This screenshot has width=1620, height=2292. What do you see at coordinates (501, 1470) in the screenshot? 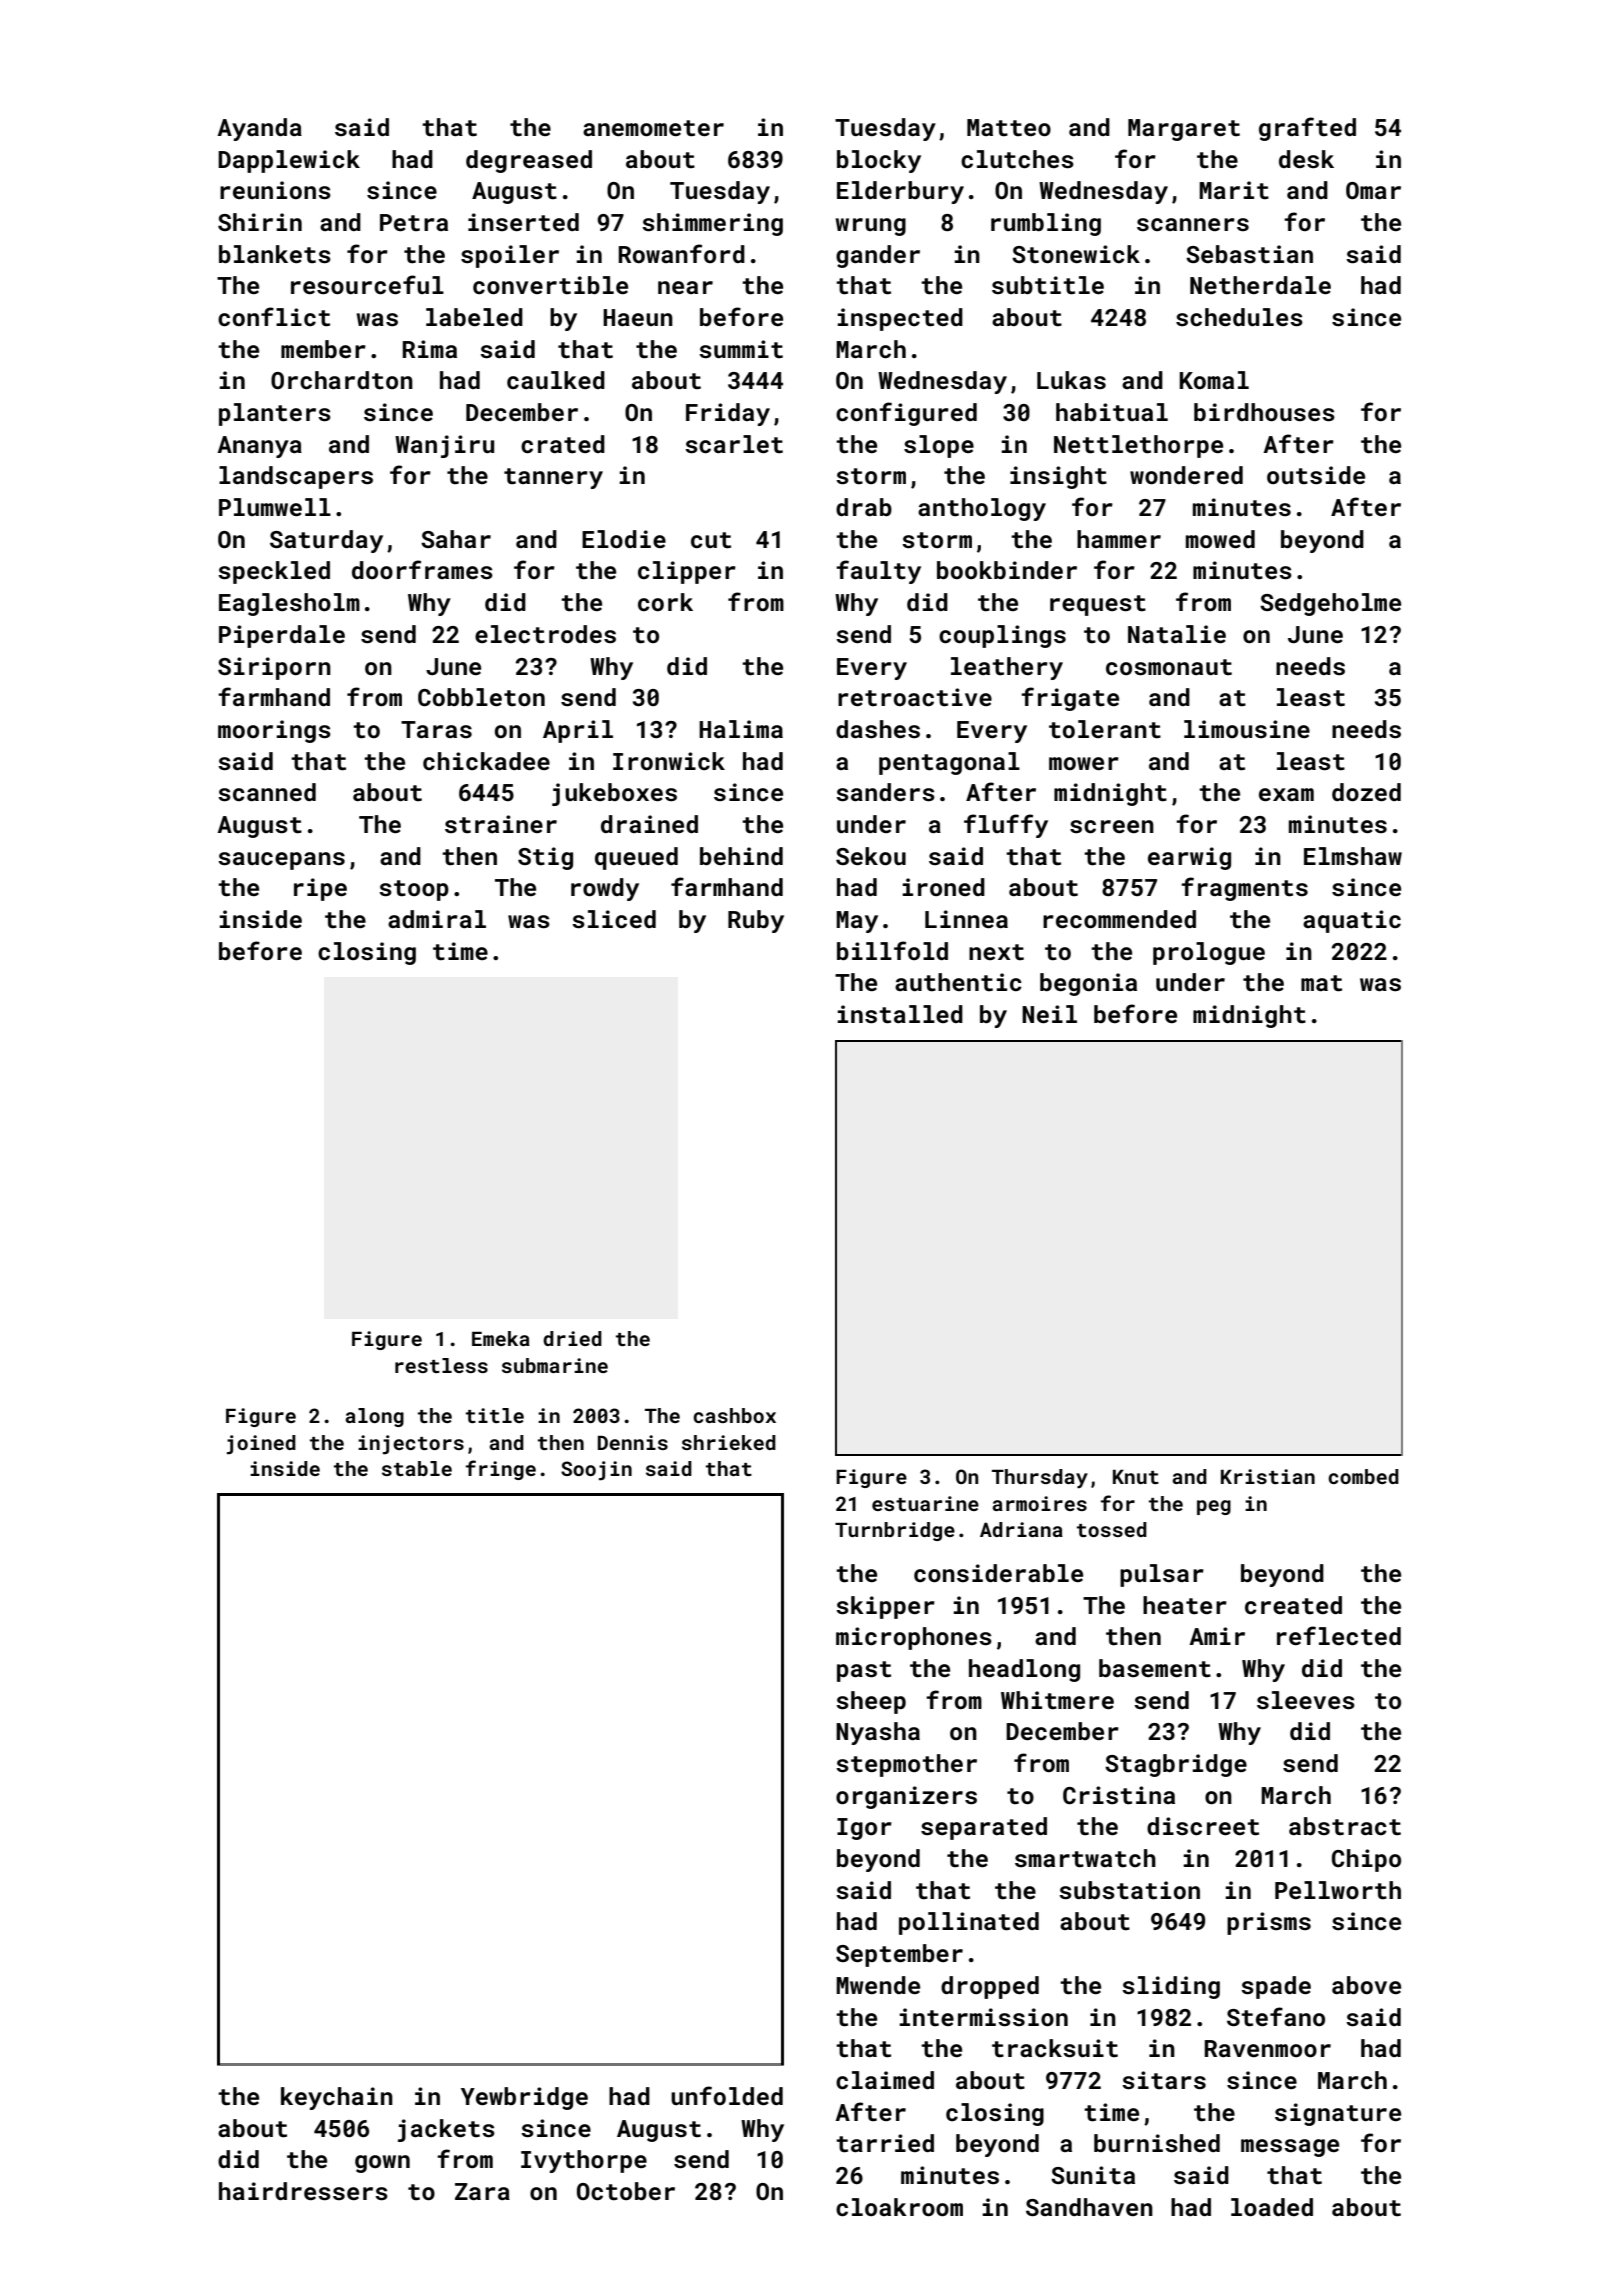
I see `fringe` at bounding box center [501, 1470].
